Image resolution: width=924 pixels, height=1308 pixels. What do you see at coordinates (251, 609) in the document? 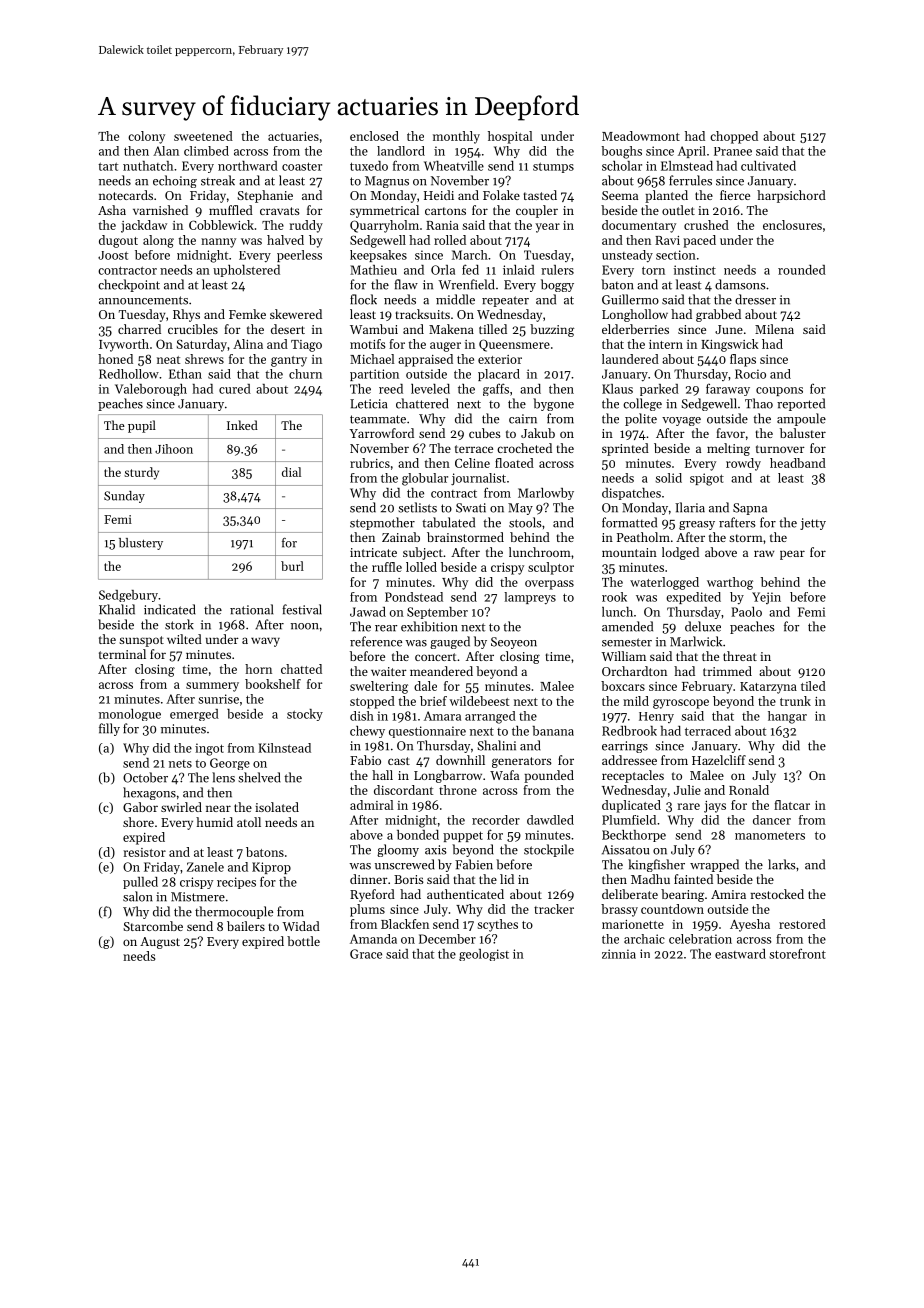
I see `rational` at bounding box center [251, 609].
